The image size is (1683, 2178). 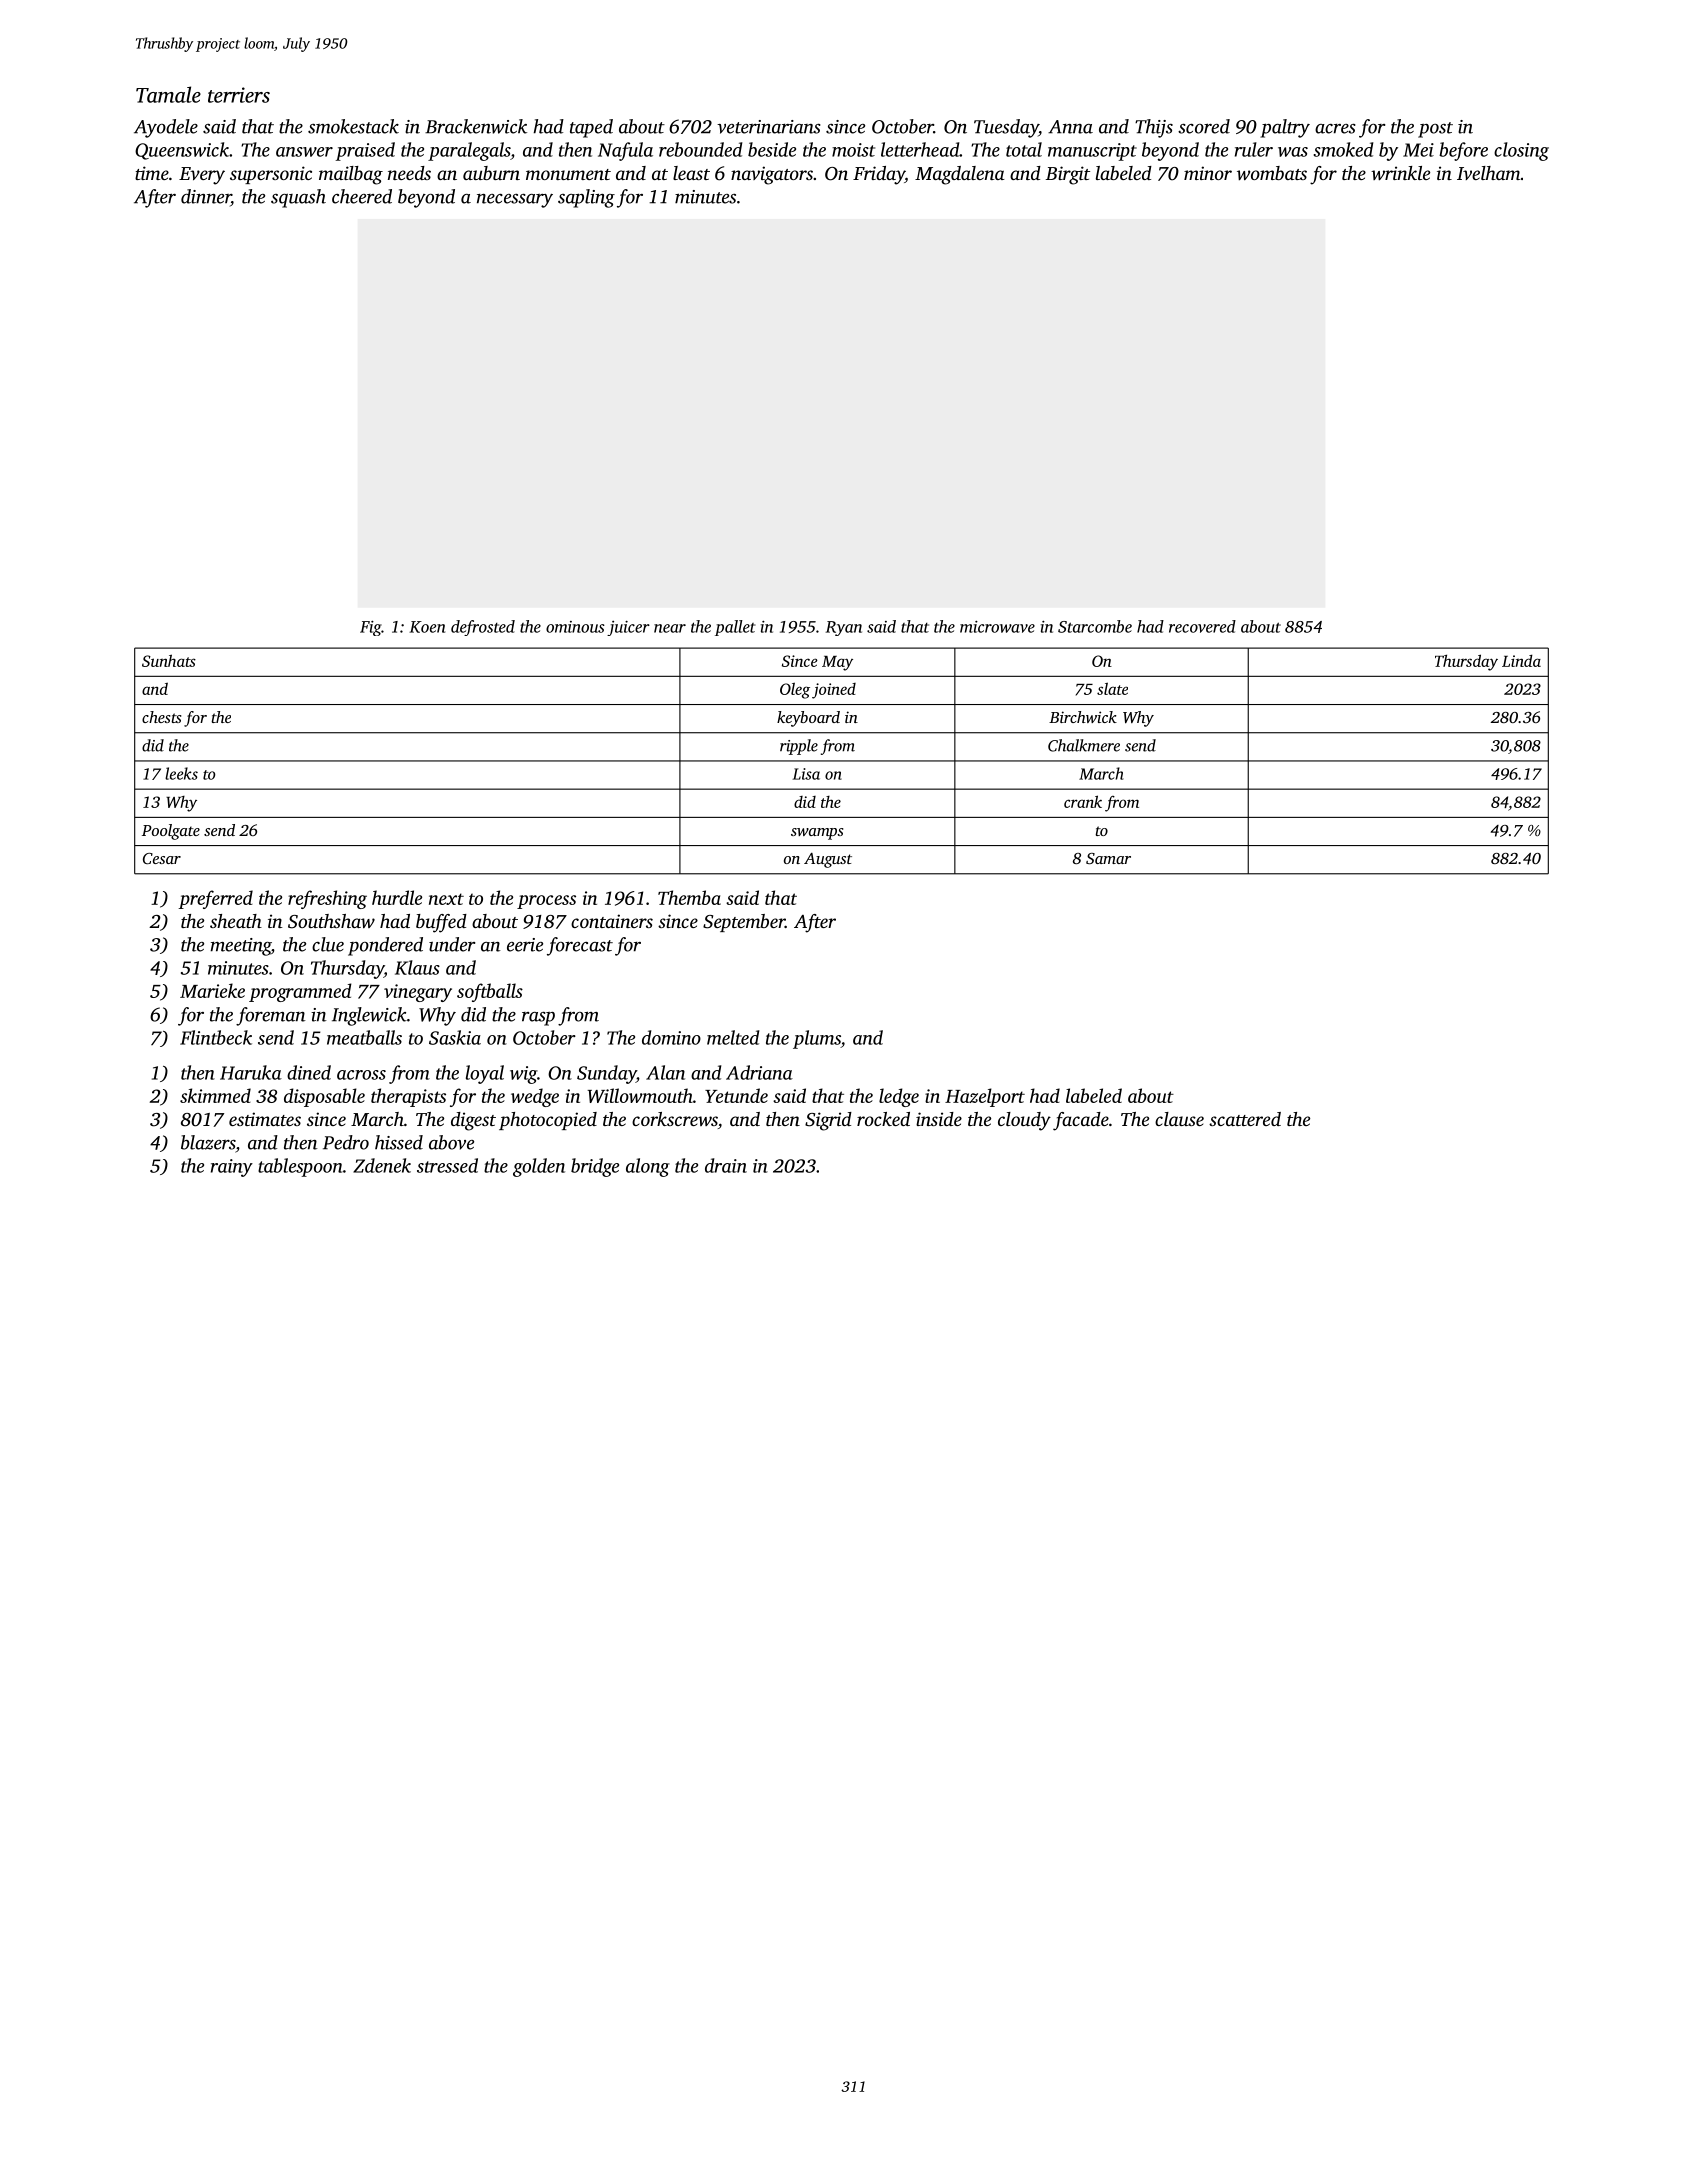 I want to click on Koen, so click(x=427, y=627).
